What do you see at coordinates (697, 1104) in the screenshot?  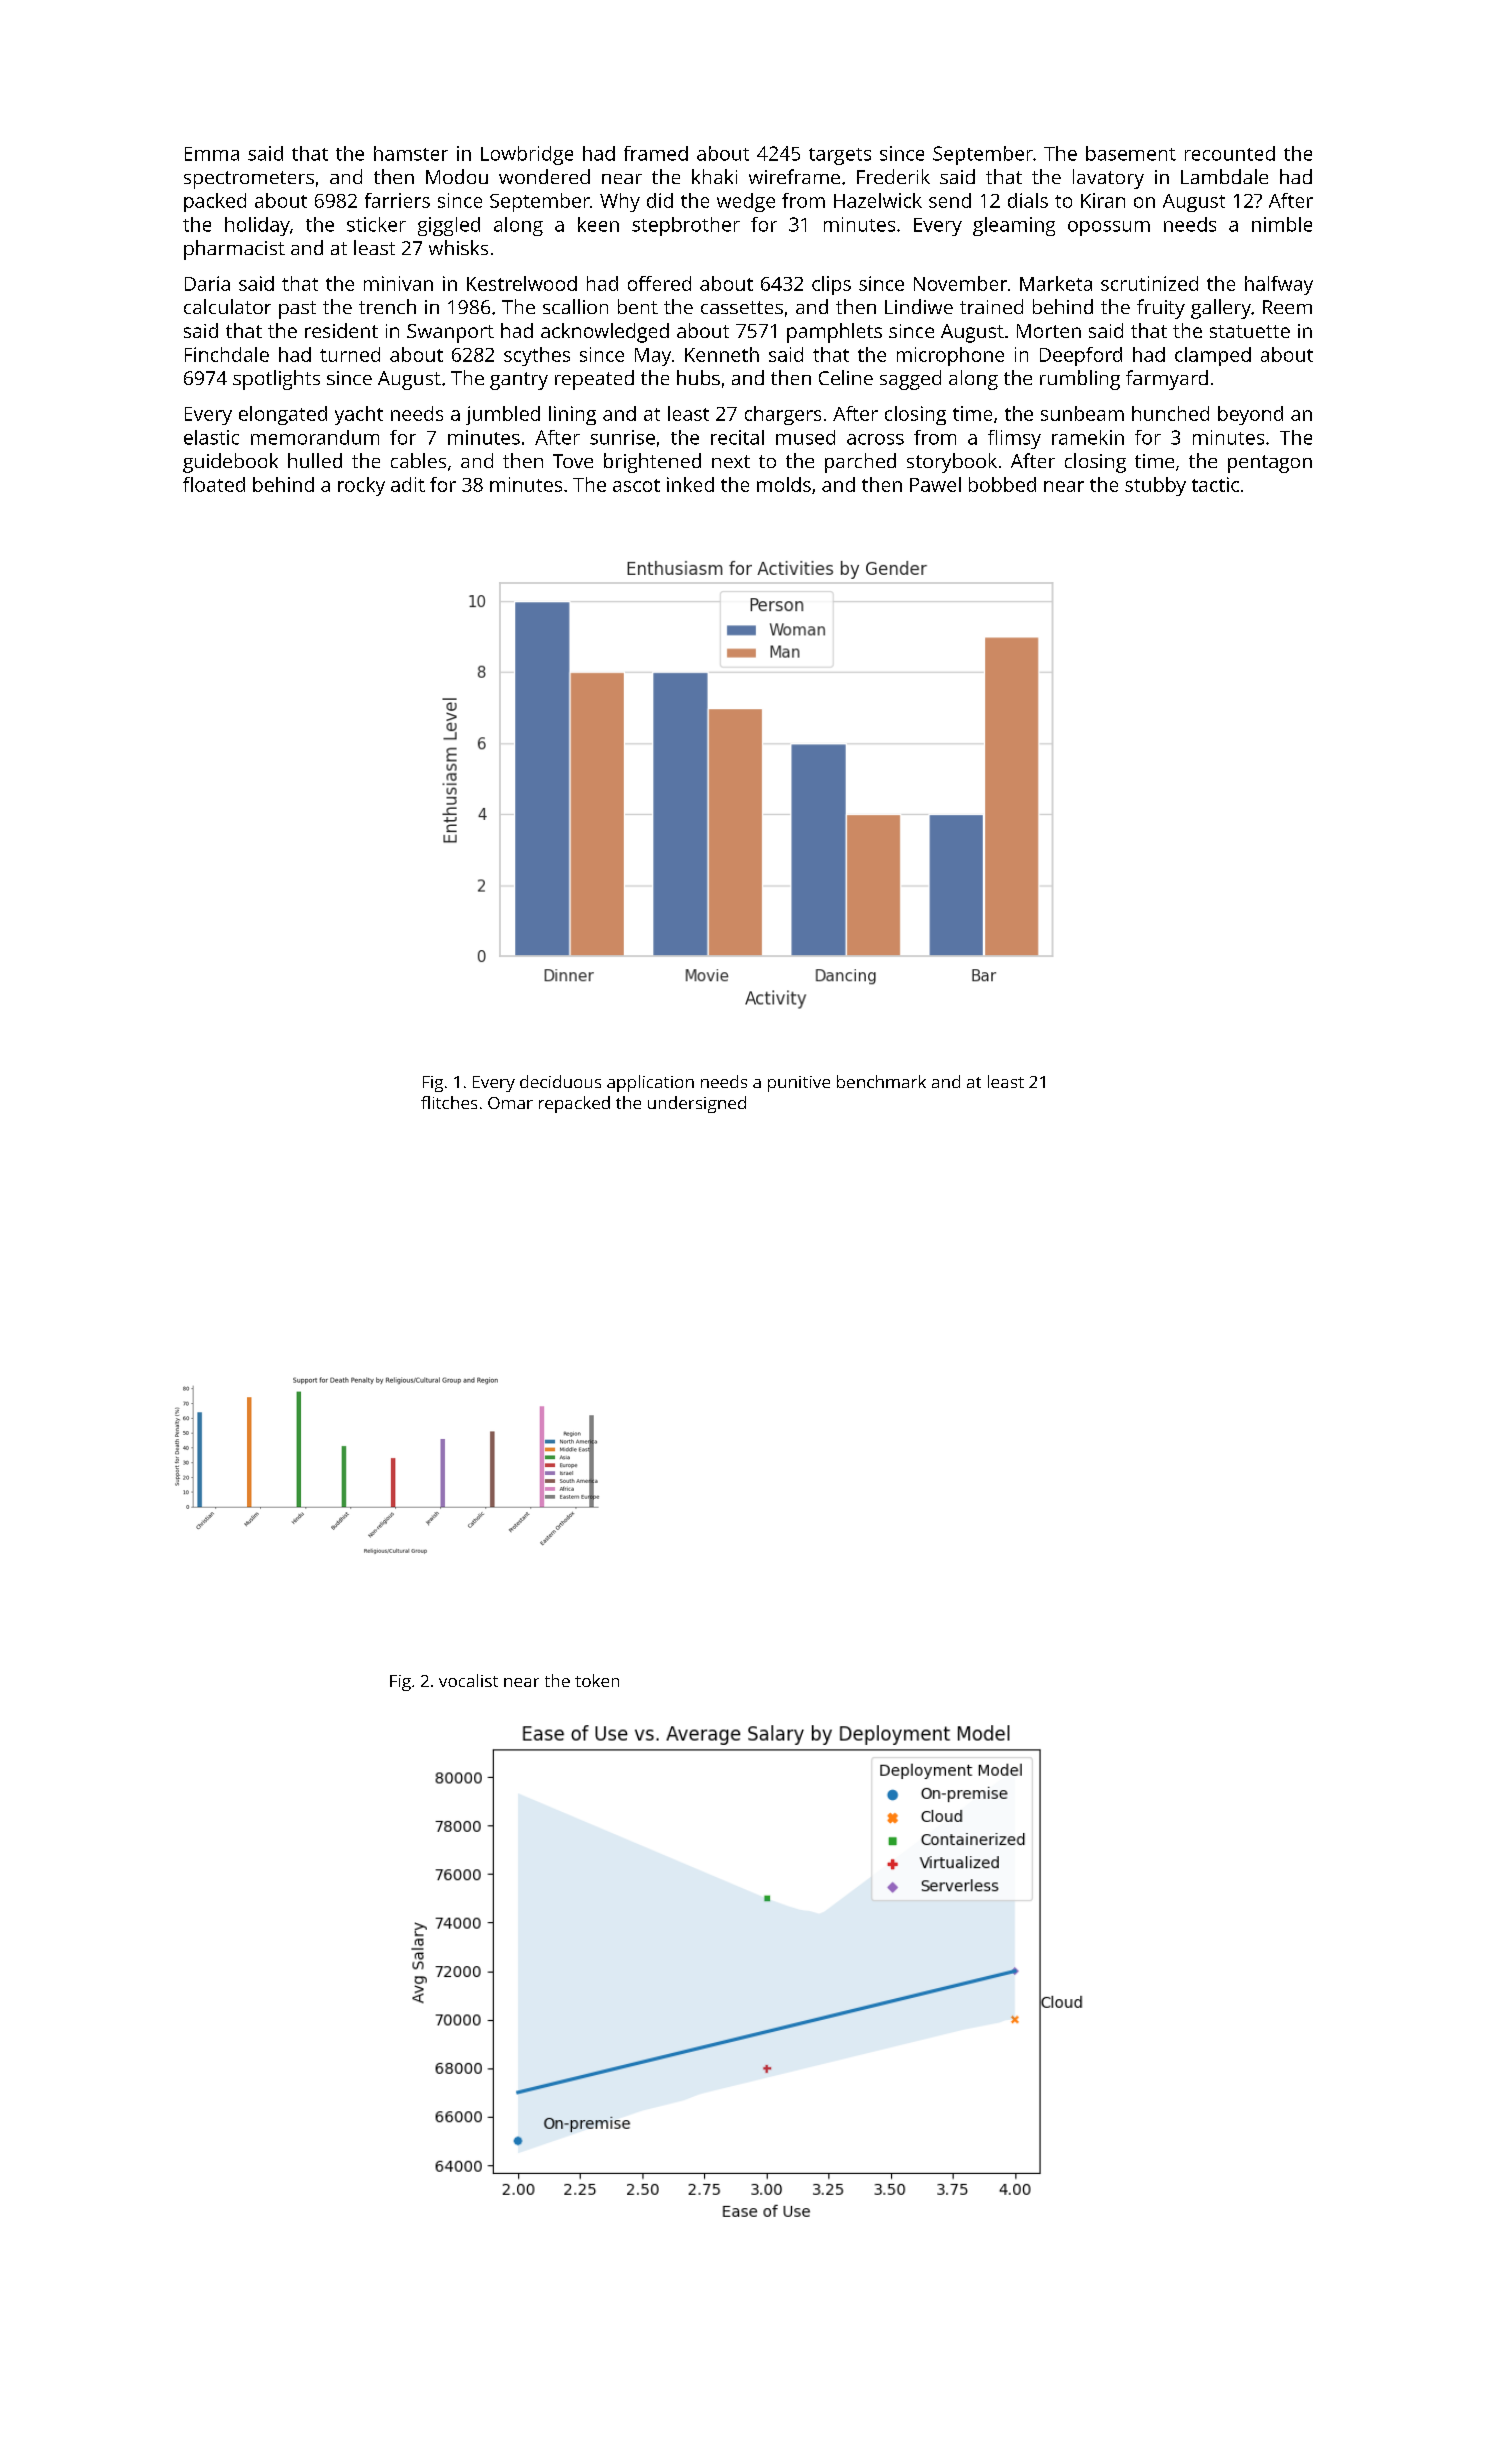 I see `undersigned` at bounding box center [697, 1104].
